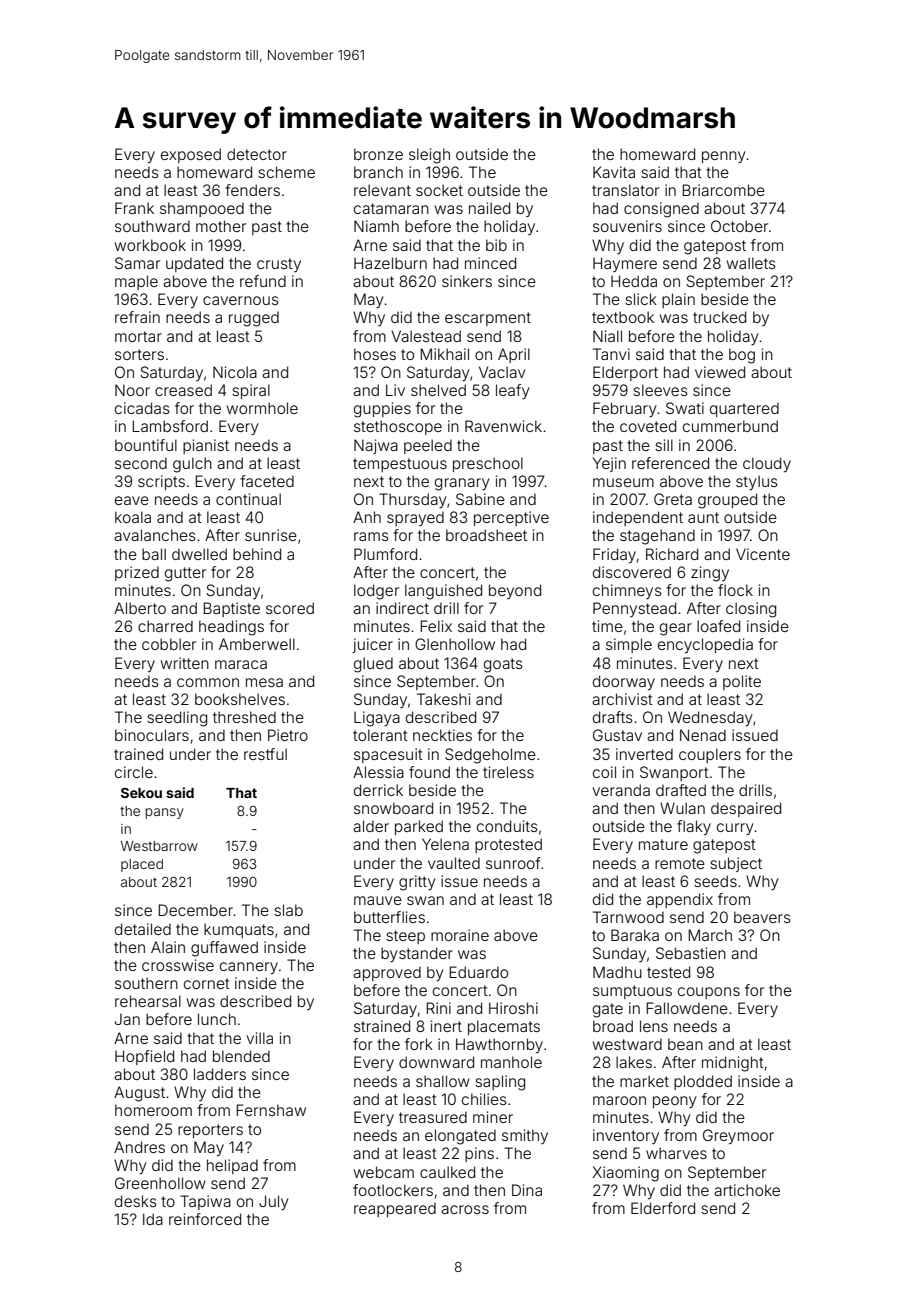  Describe the element at coordinates (676, 629) in the page. I see `gear` at that location.
